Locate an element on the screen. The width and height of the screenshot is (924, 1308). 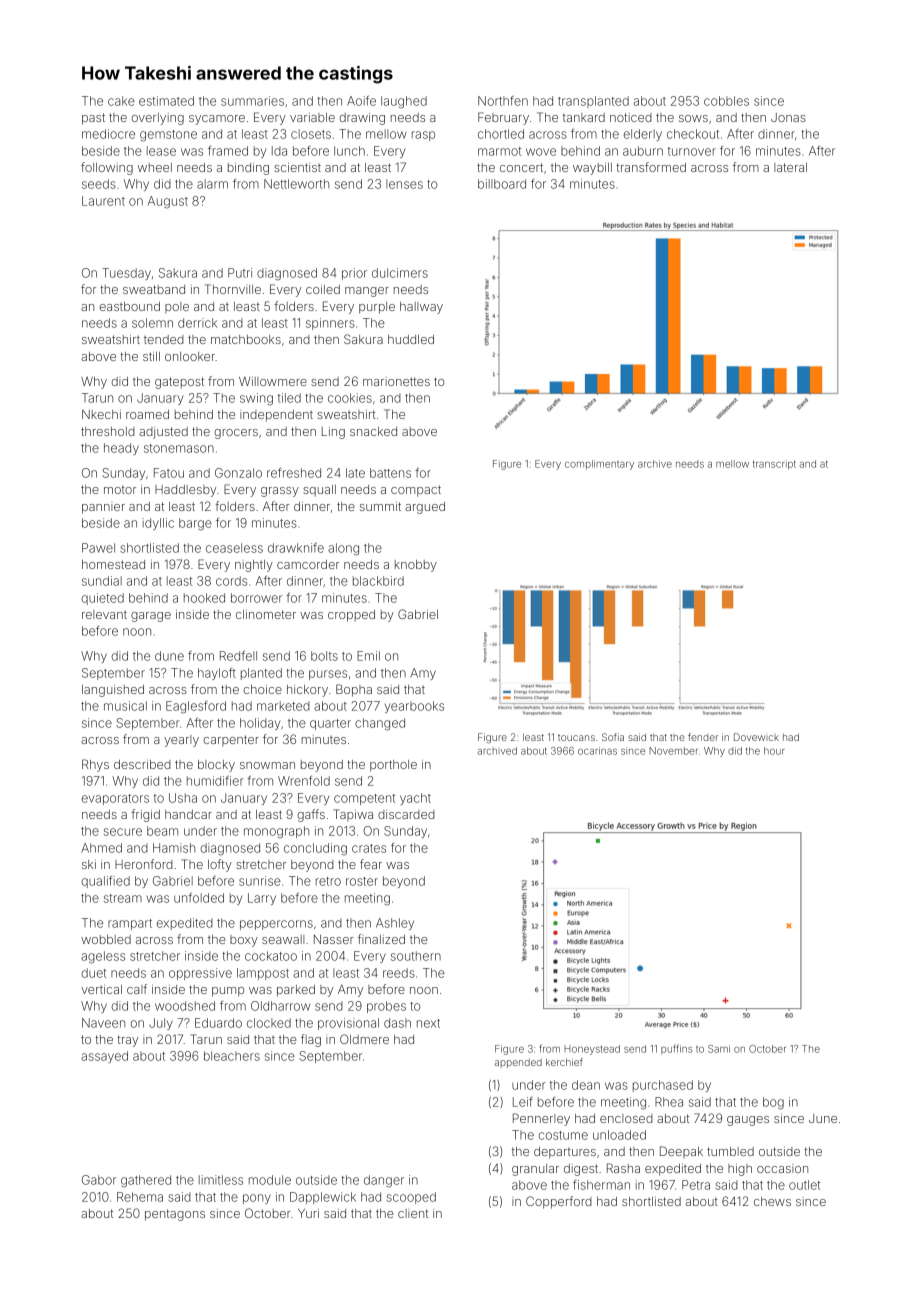
transformed is located at coordinates (651, 167).
